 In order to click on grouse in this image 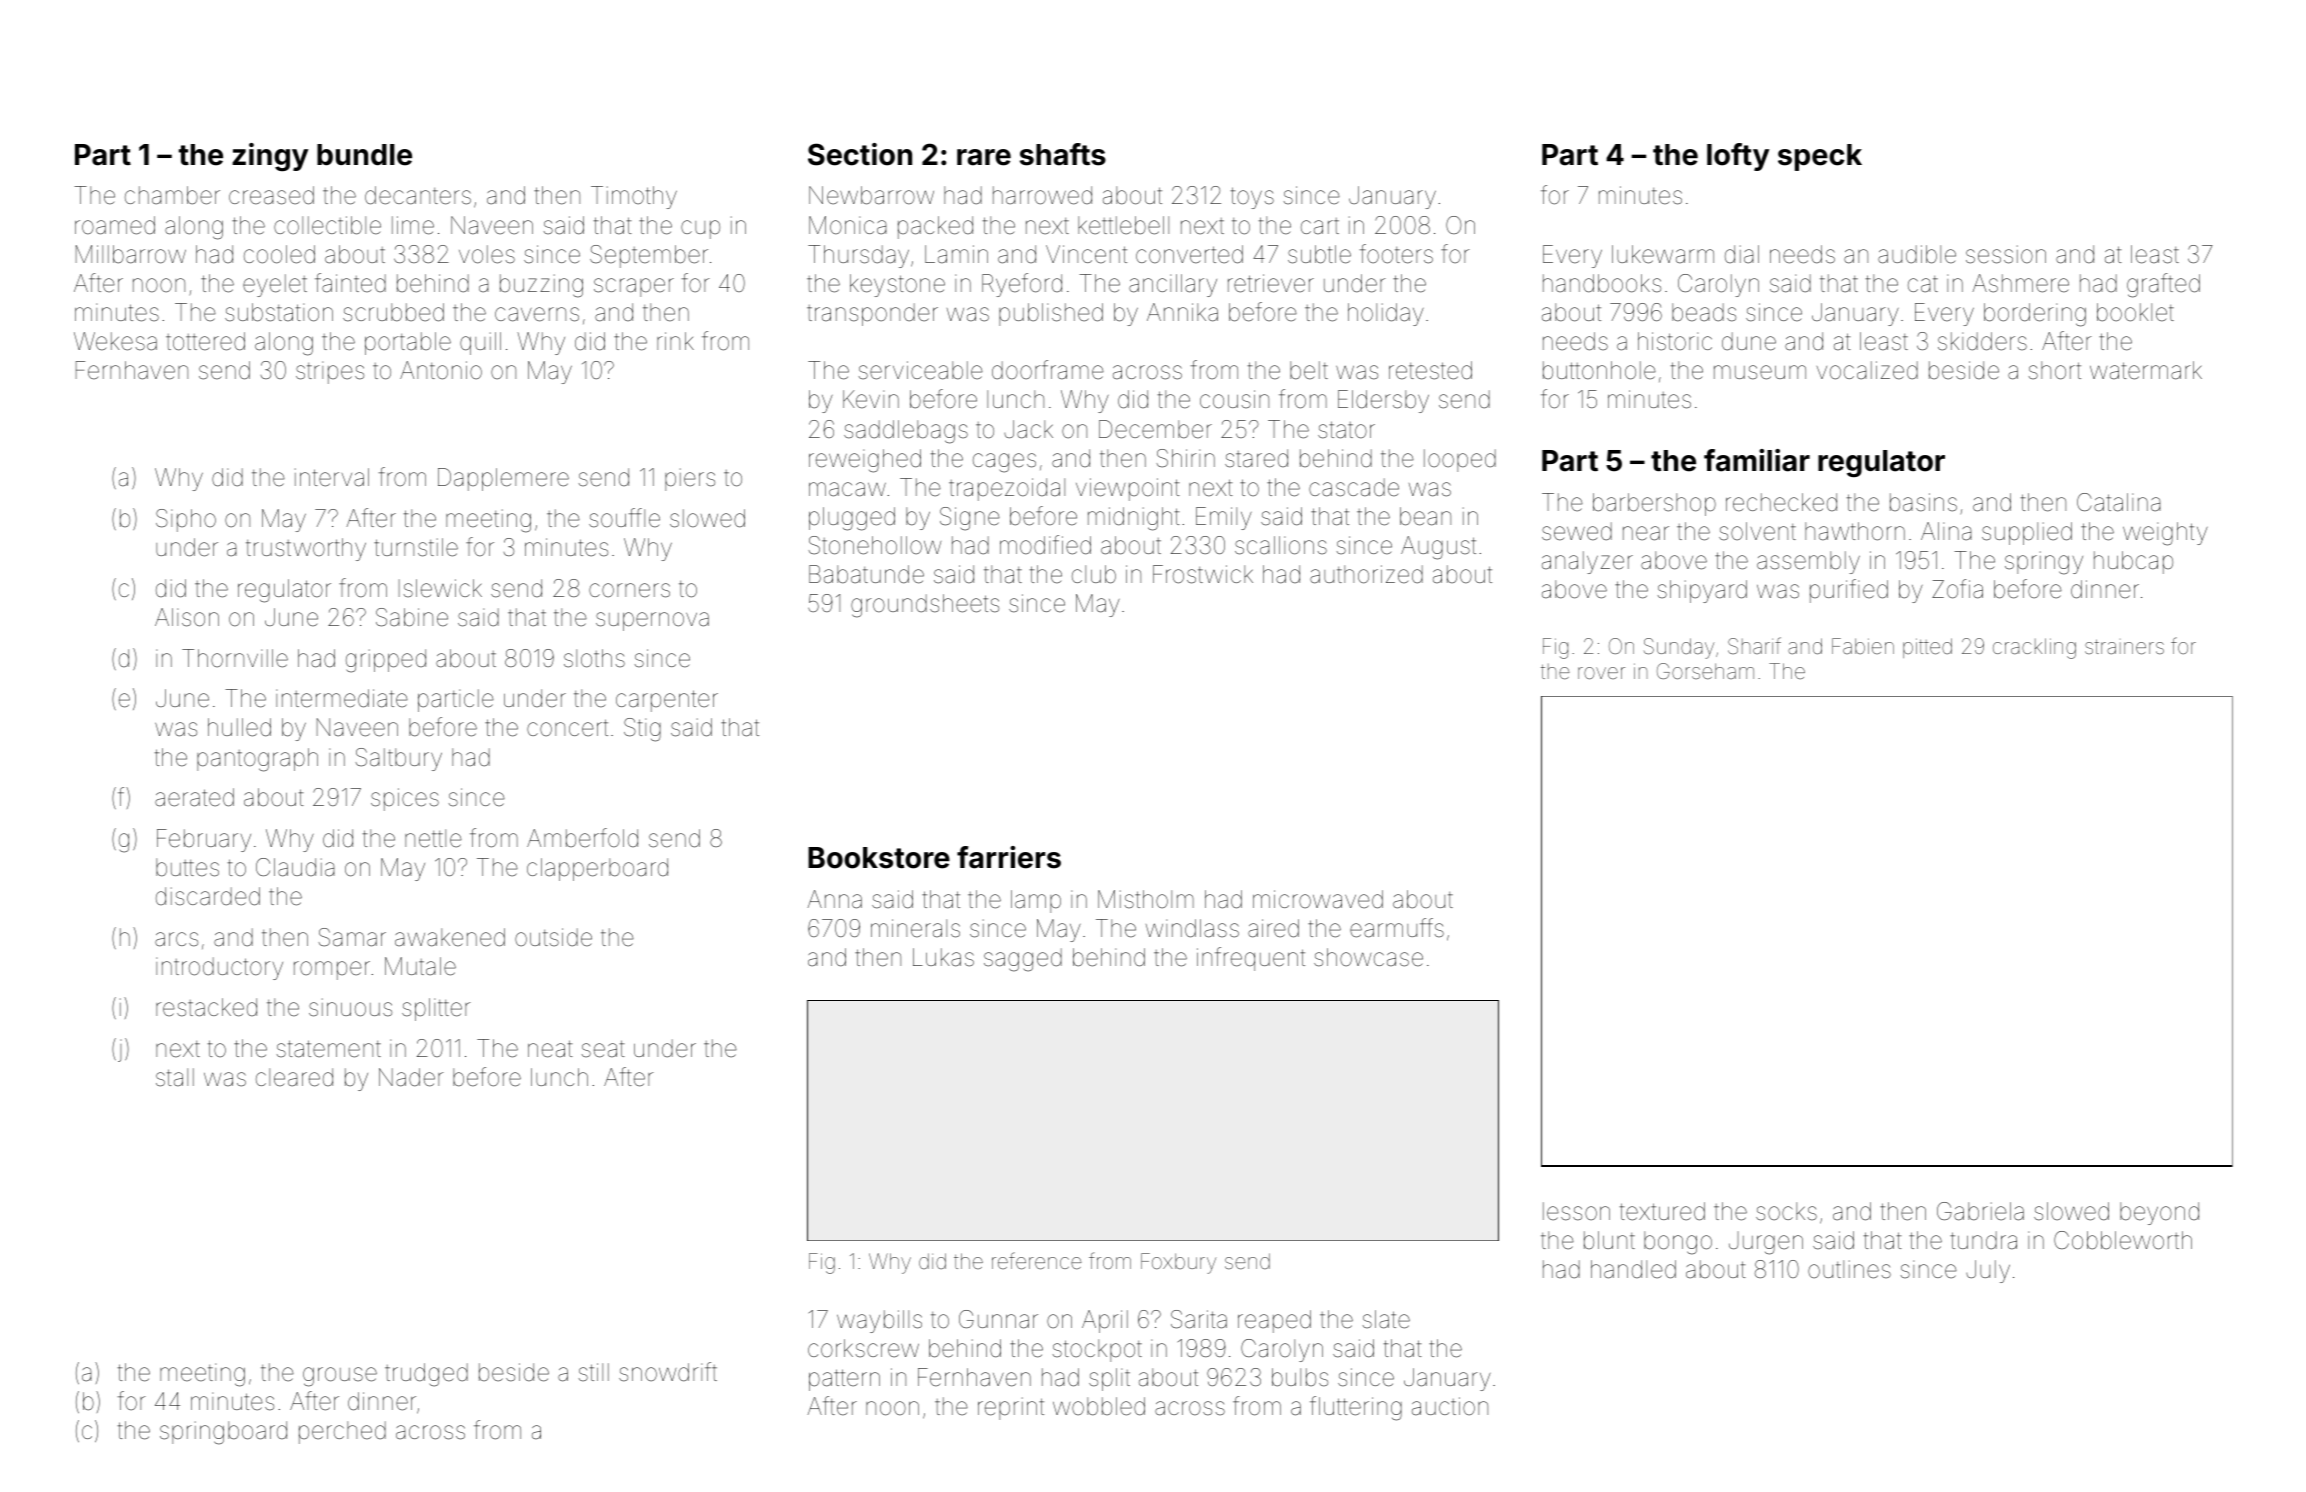, I will do `click(340, 1377)`.
